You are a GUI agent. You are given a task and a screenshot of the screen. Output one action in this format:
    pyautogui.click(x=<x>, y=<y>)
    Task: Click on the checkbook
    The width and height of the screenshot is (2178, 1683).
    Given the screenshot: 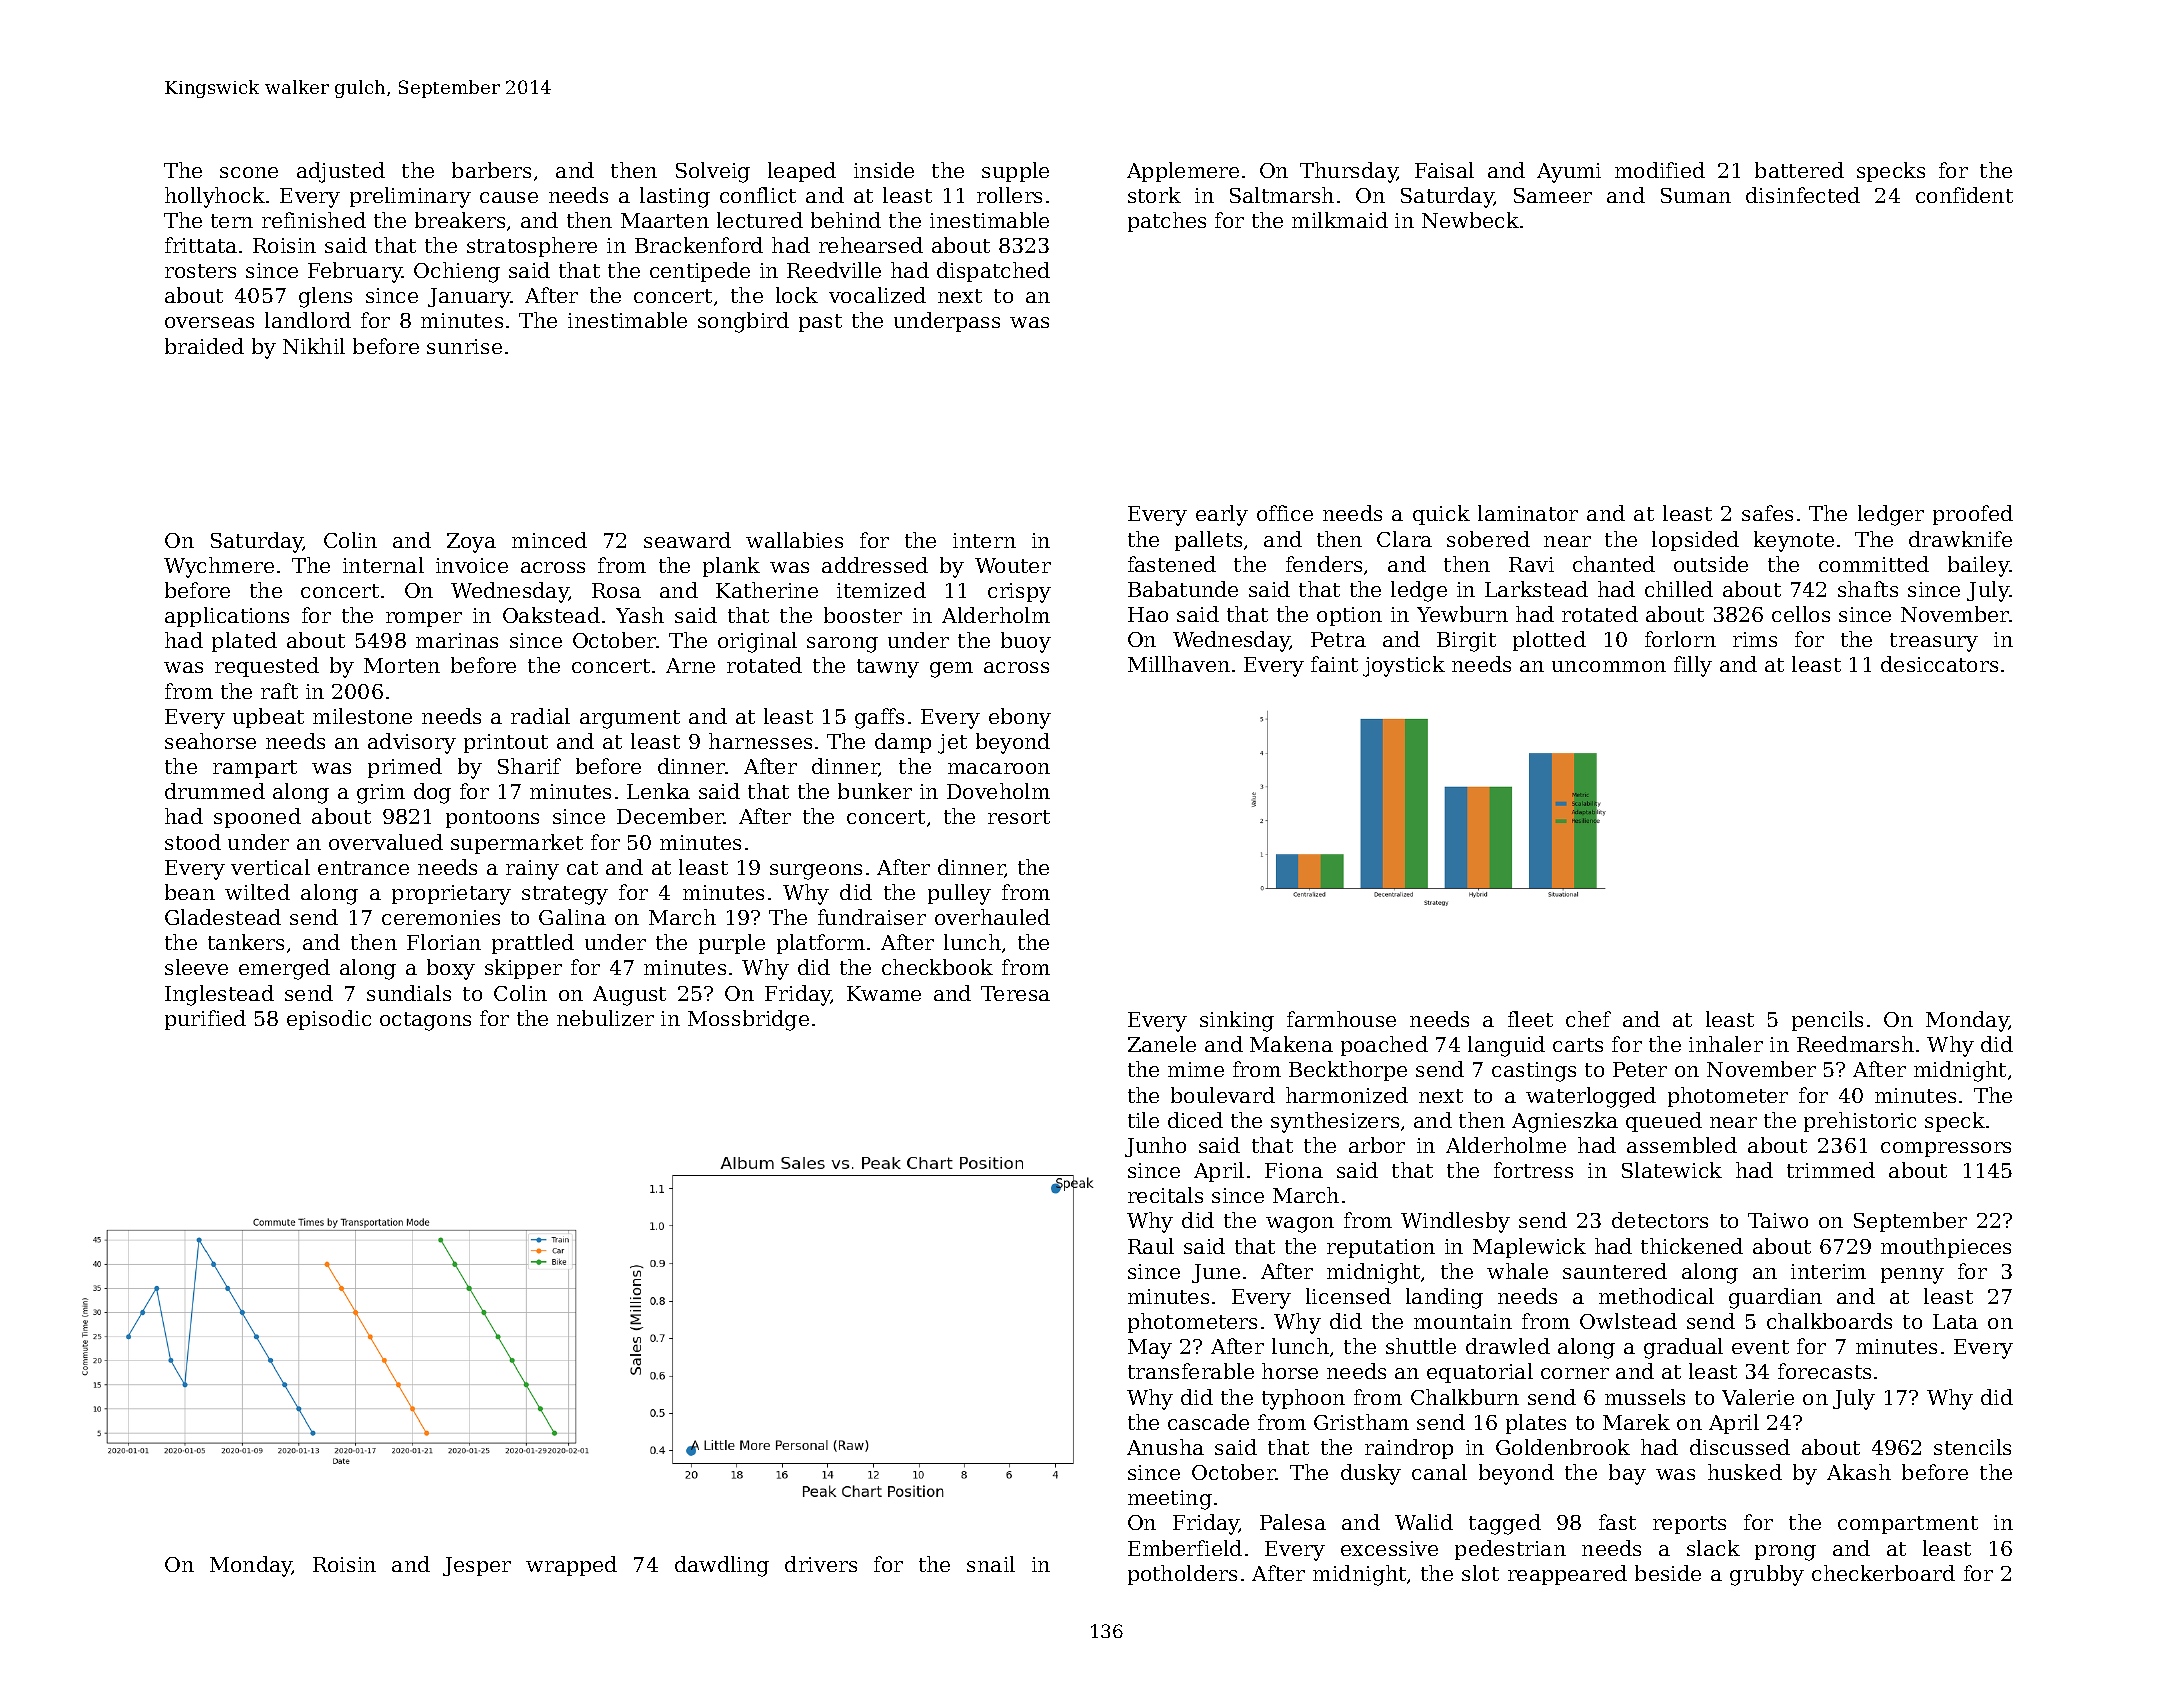 What is the action you would take?
    pyautogui.click(x=937, y=967)
